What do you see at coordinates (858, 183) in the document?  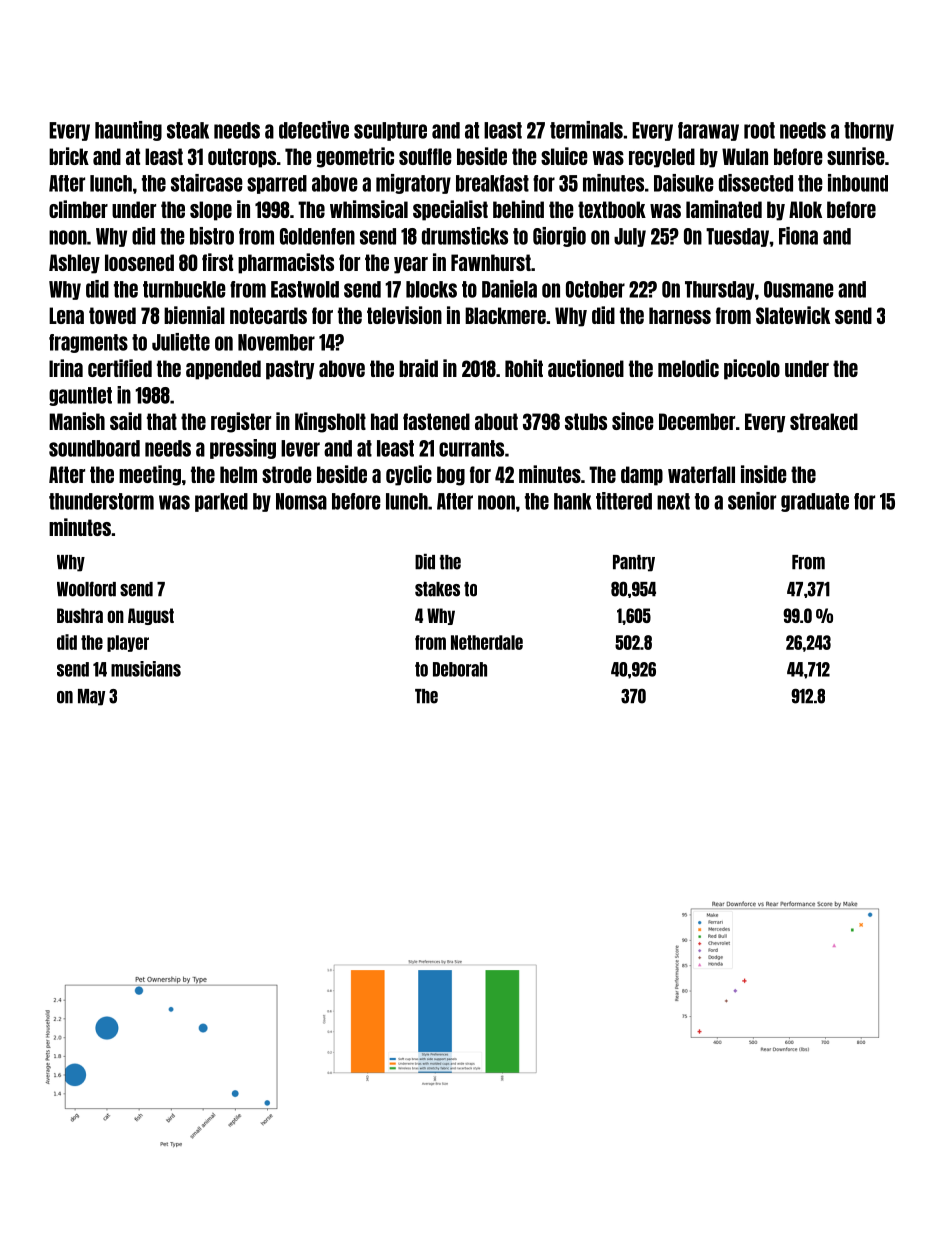 I see `inbound` at bounding box center [858, 183].
